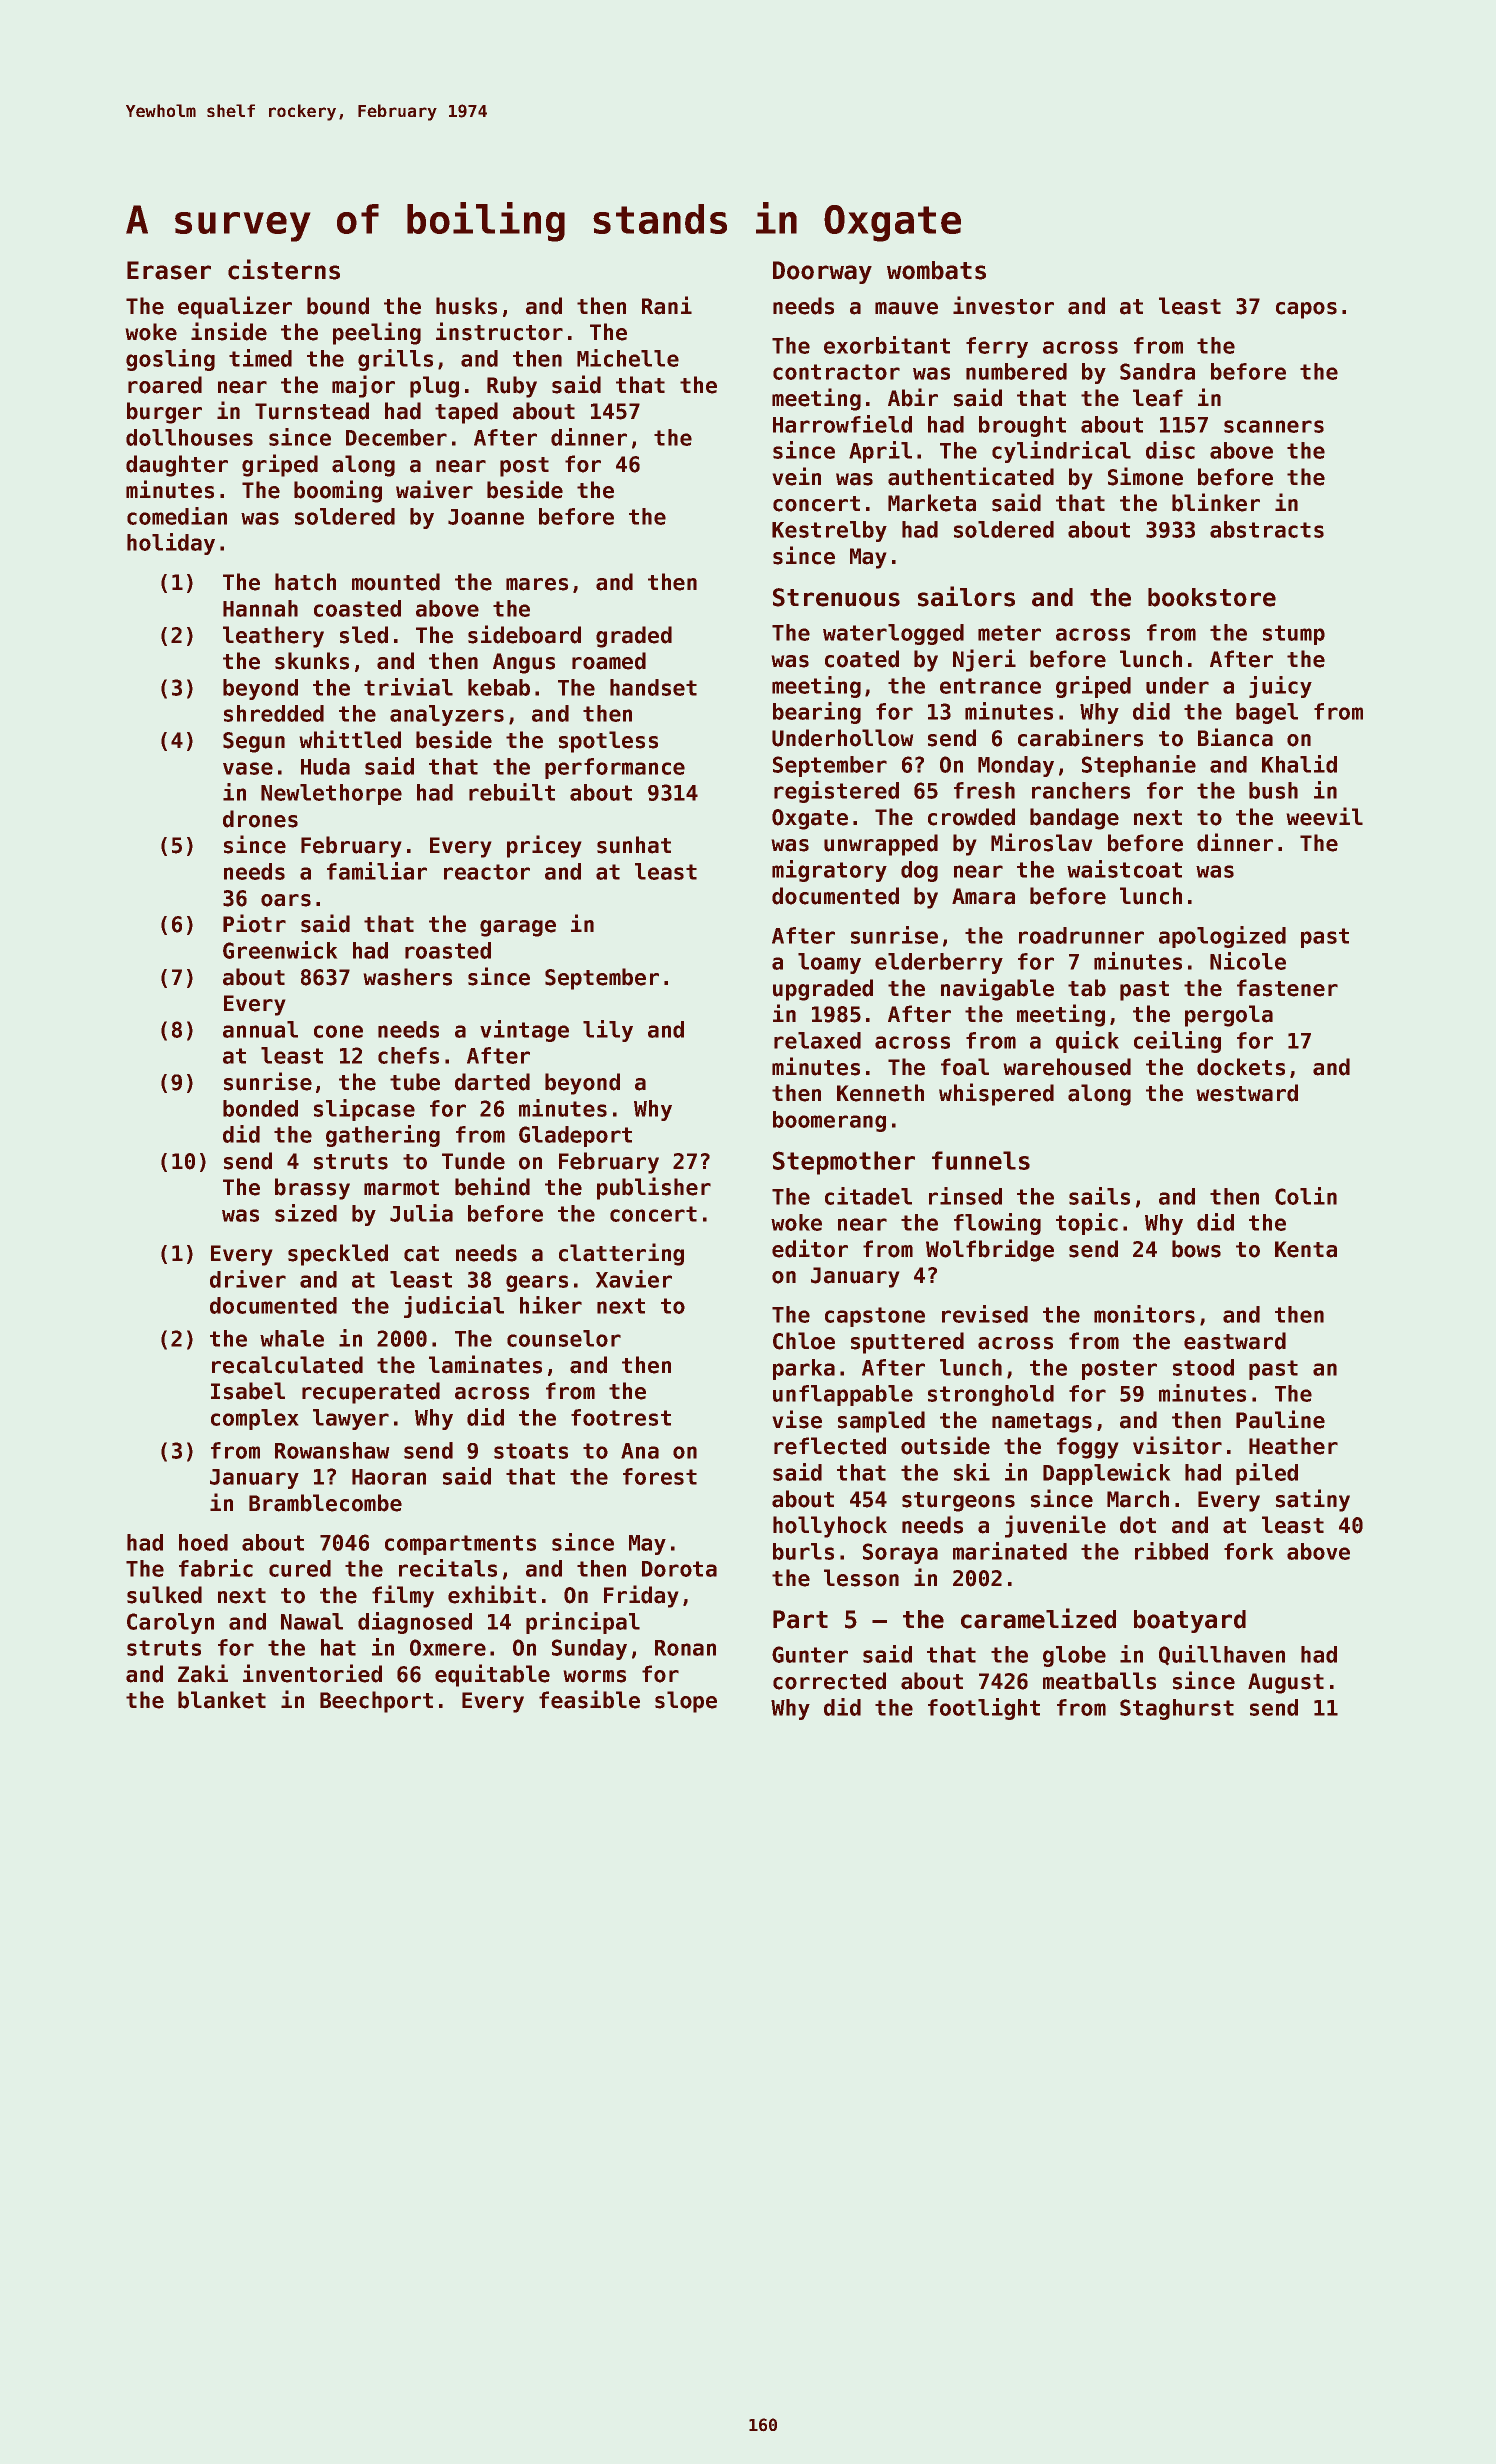 The width and height of the page is (1496, 2464). Describe the element at coordinates (817, 713) in the page. I see `bearing` at that location.
